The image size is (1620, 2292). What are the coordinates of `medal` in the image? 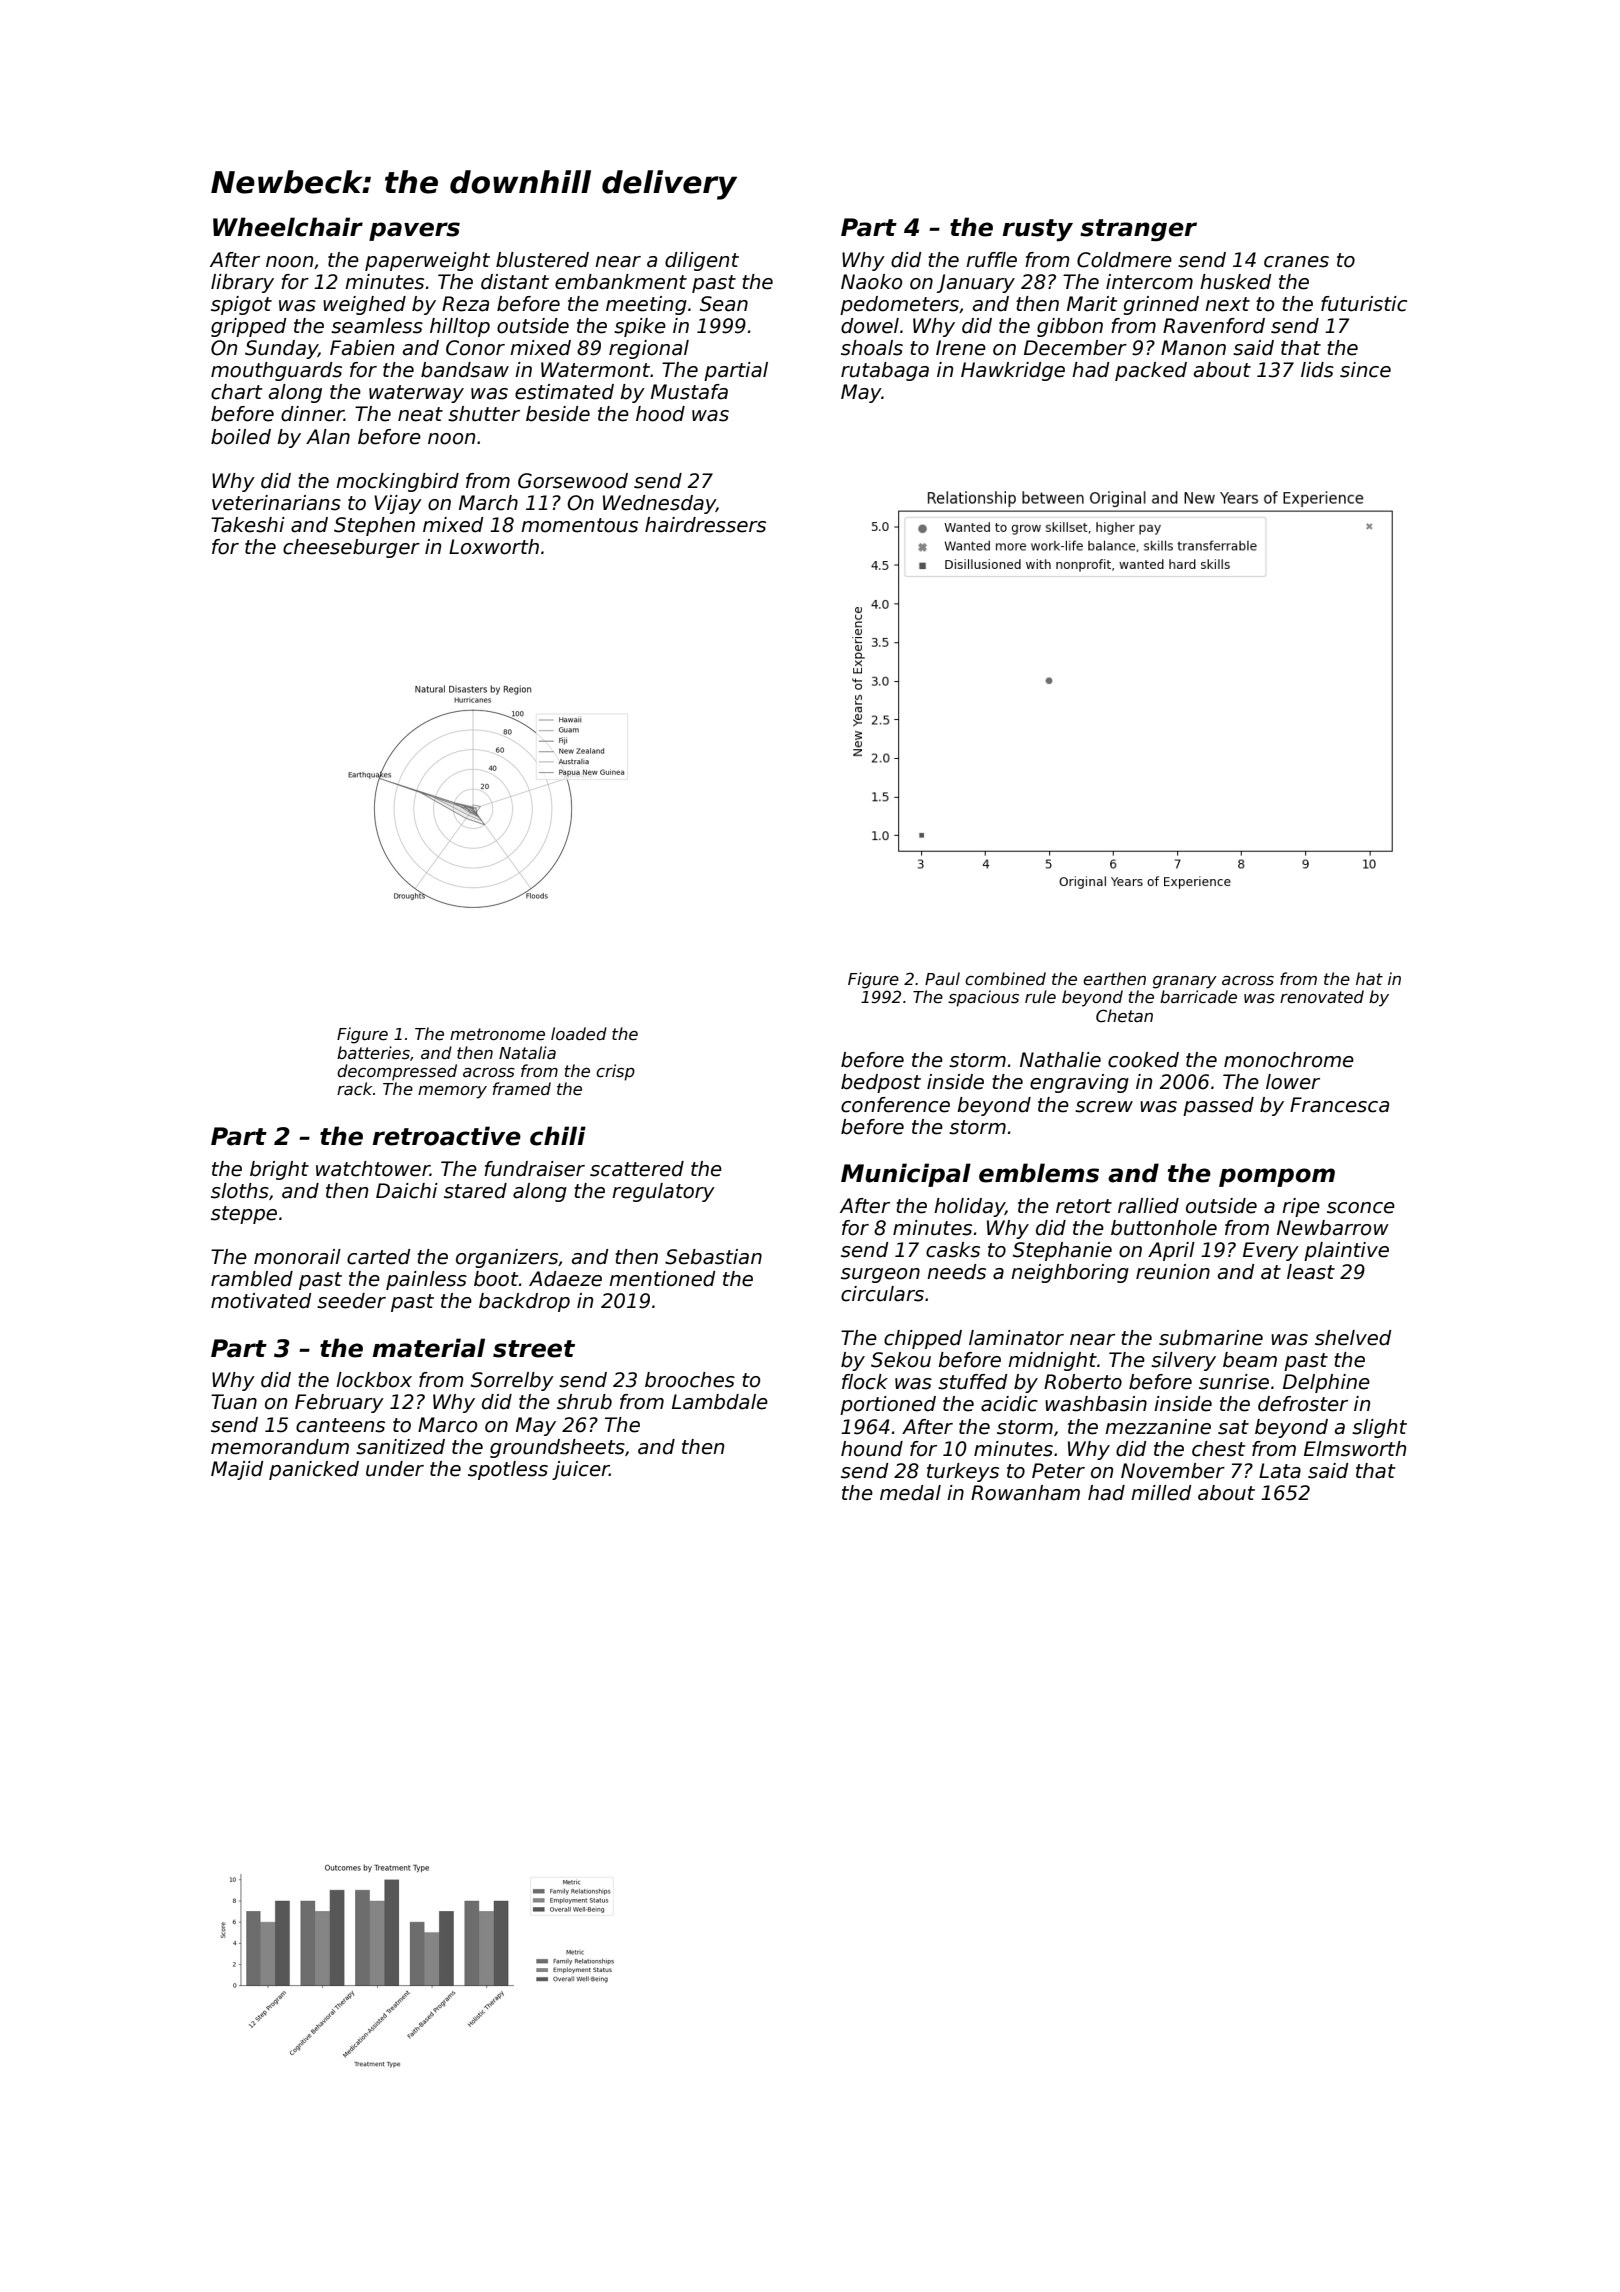 It's located at (910, 1493).
